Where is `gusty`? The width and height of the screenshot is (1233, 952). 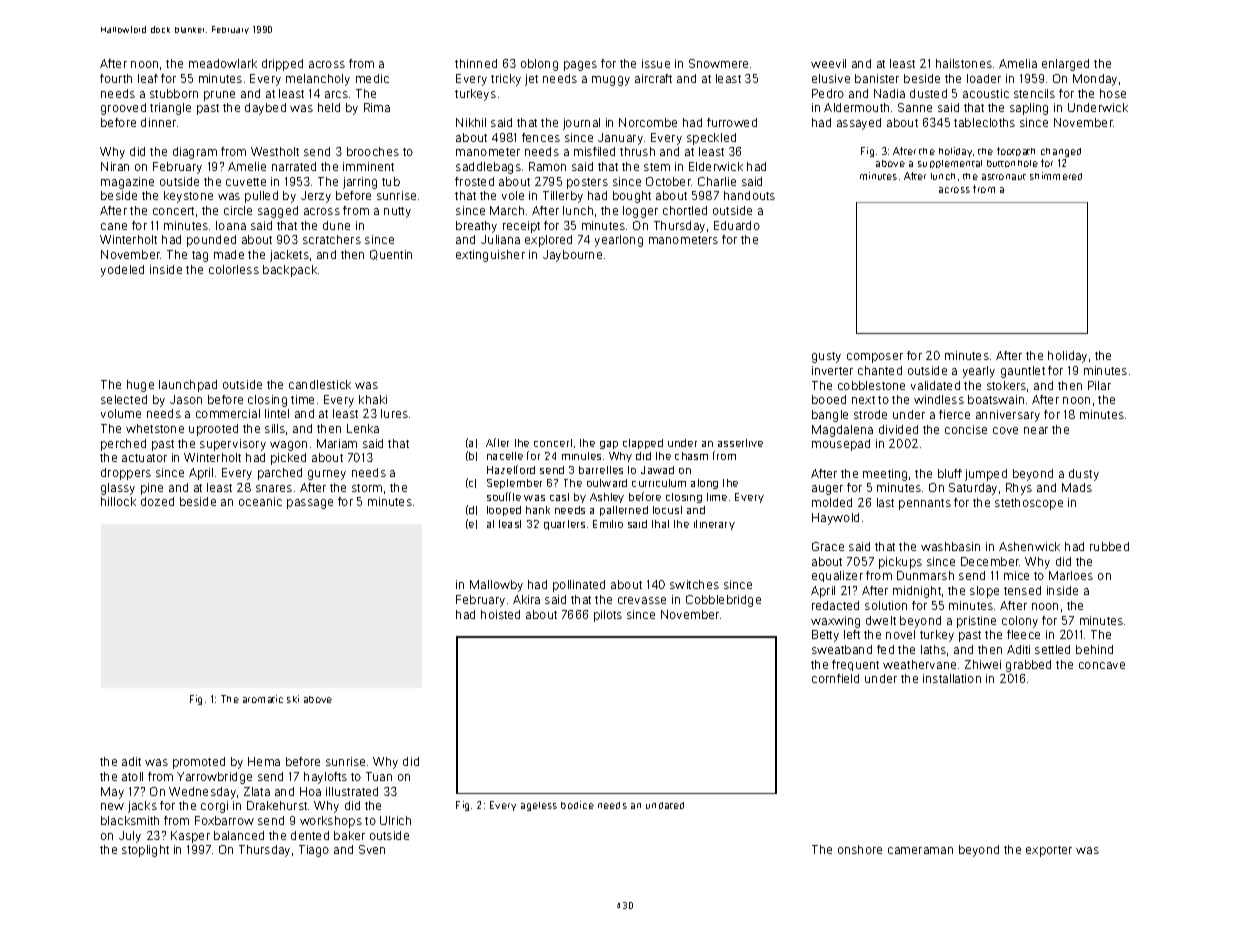 gusty is located at coordinates (826, 357).
